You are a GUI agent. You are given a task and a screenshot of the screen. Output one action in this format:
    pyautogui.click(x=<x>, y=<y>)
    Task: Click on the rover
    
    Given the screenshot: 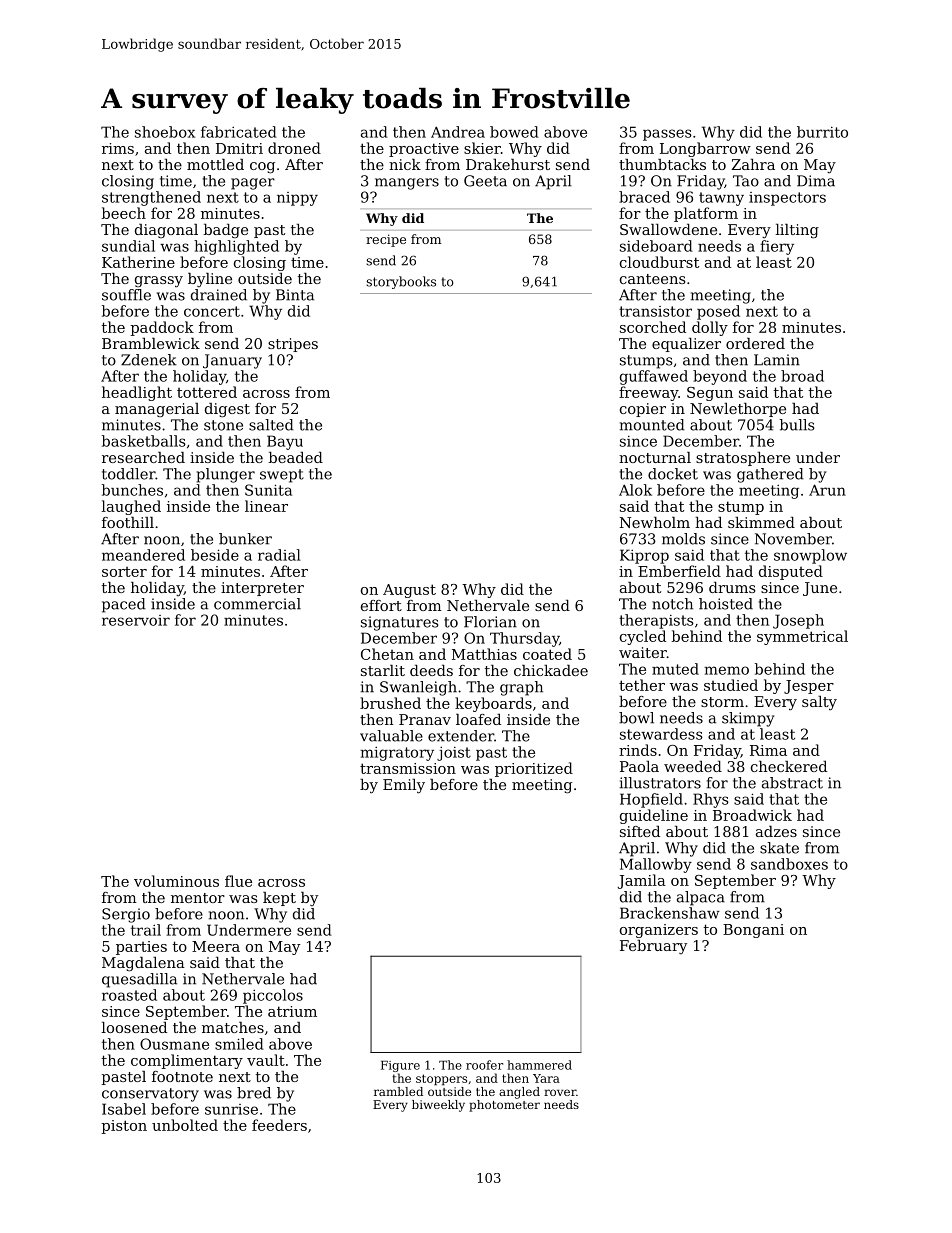 What is the action you would take?
    pyautogui.click(x=560, y=1092)
